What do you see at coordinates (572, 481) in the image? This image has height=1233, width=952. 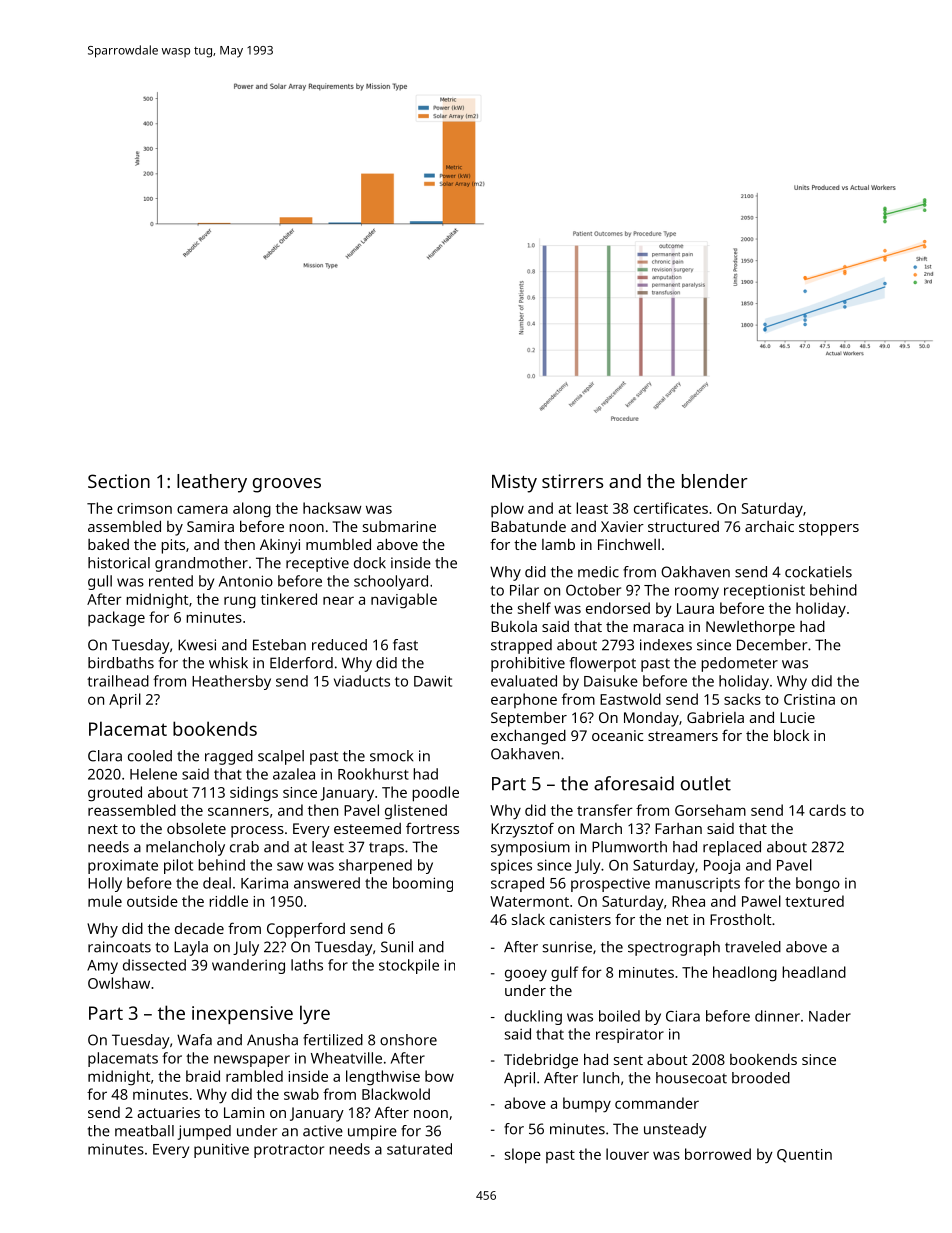 I see `stirrers` at bounding box center [572, 481].
